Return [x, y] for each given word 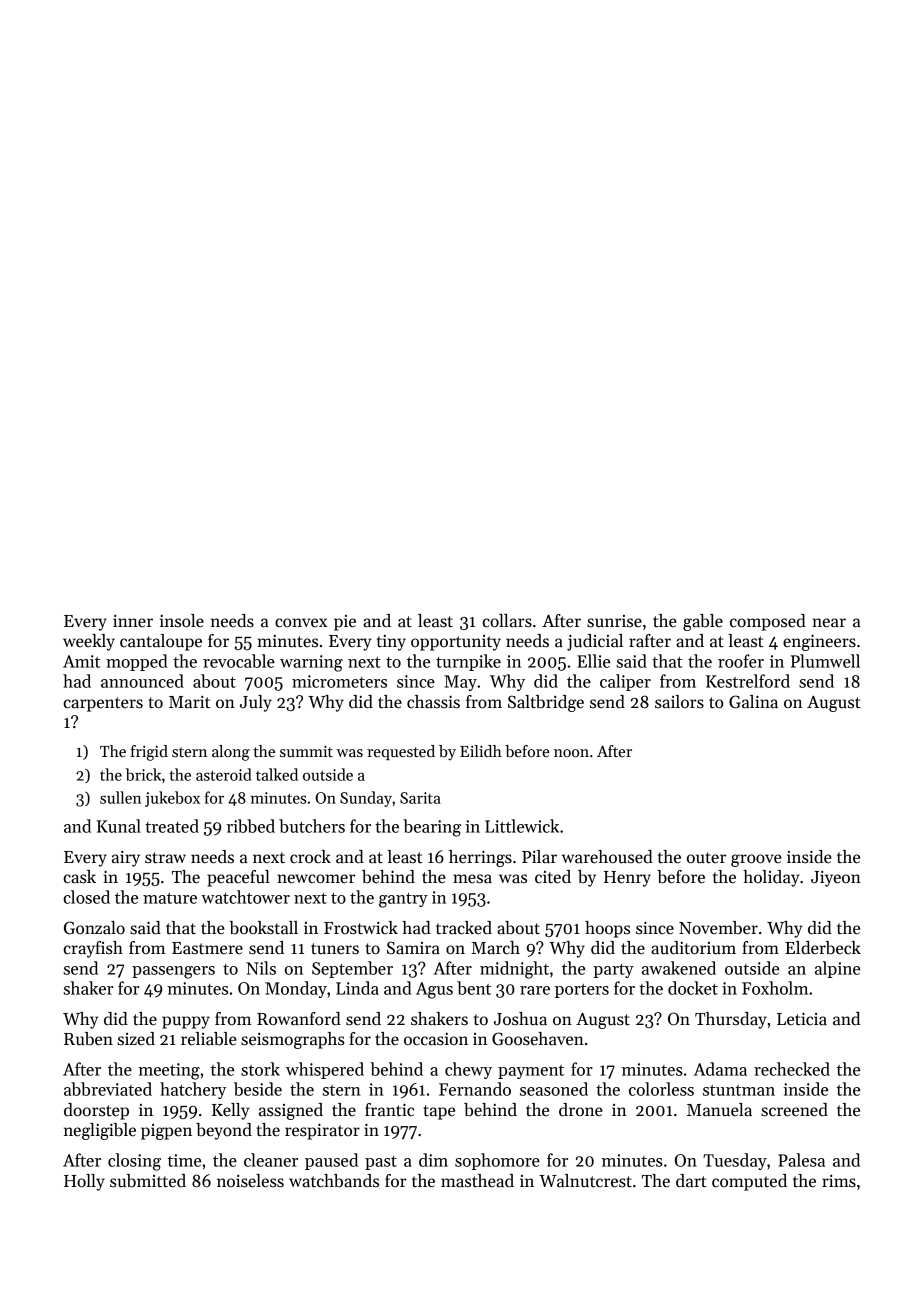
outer [706, 858]
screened [794, 1110]
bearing [432, 828]
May [460, 683]
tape [439, 1112]
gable [703, 622]
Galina [753, 702]
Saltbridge [546, 703]
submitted [148, 1181]
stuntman [739, 1090]
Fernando [475, 1089]
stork [260, 1069]
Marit [189, 702]
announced [142, 681]
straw [165, 858]
